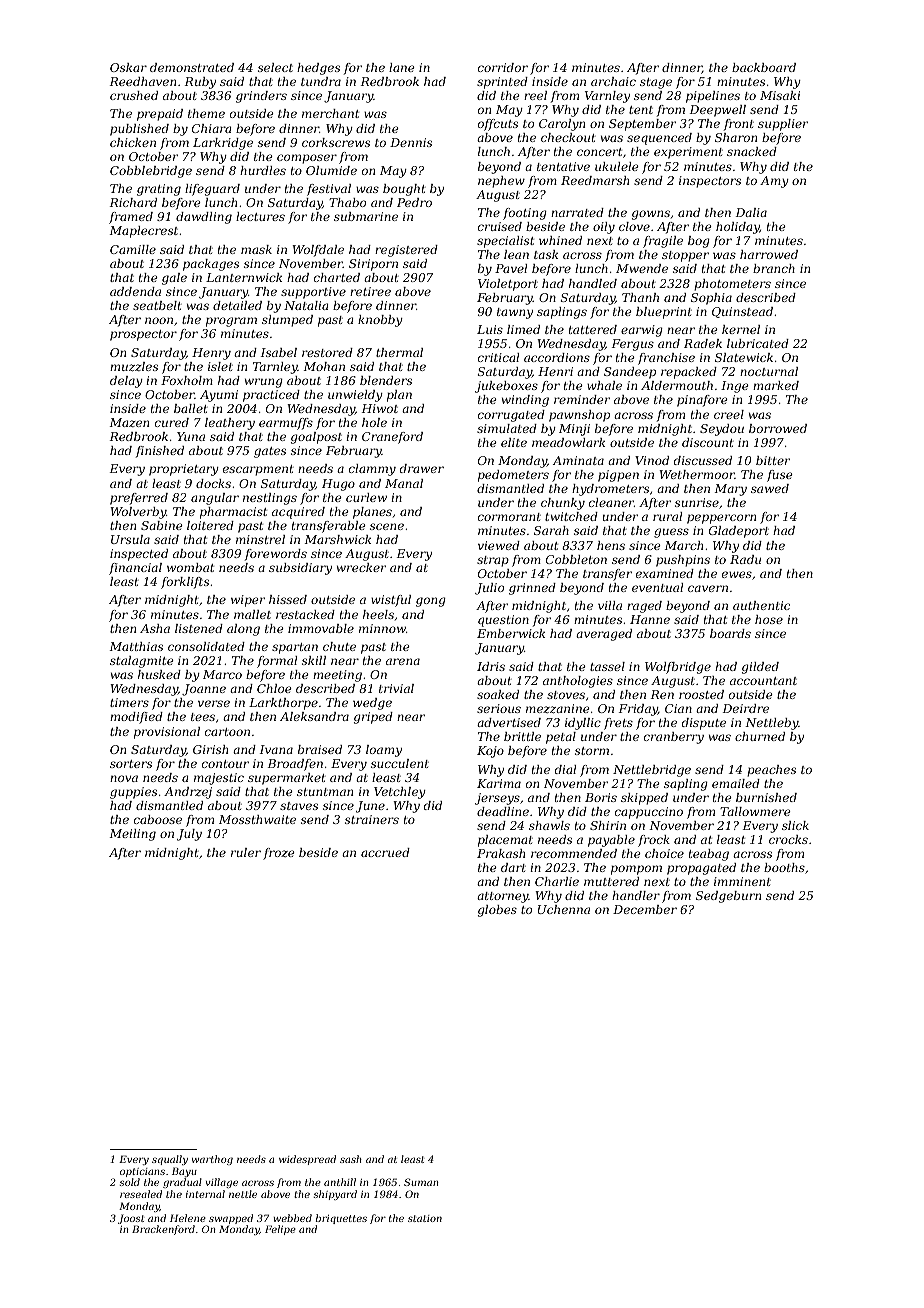 Image resolution: width=924 pixels, height=1308 pixels. I want to click on formal, so click(277, 662).
